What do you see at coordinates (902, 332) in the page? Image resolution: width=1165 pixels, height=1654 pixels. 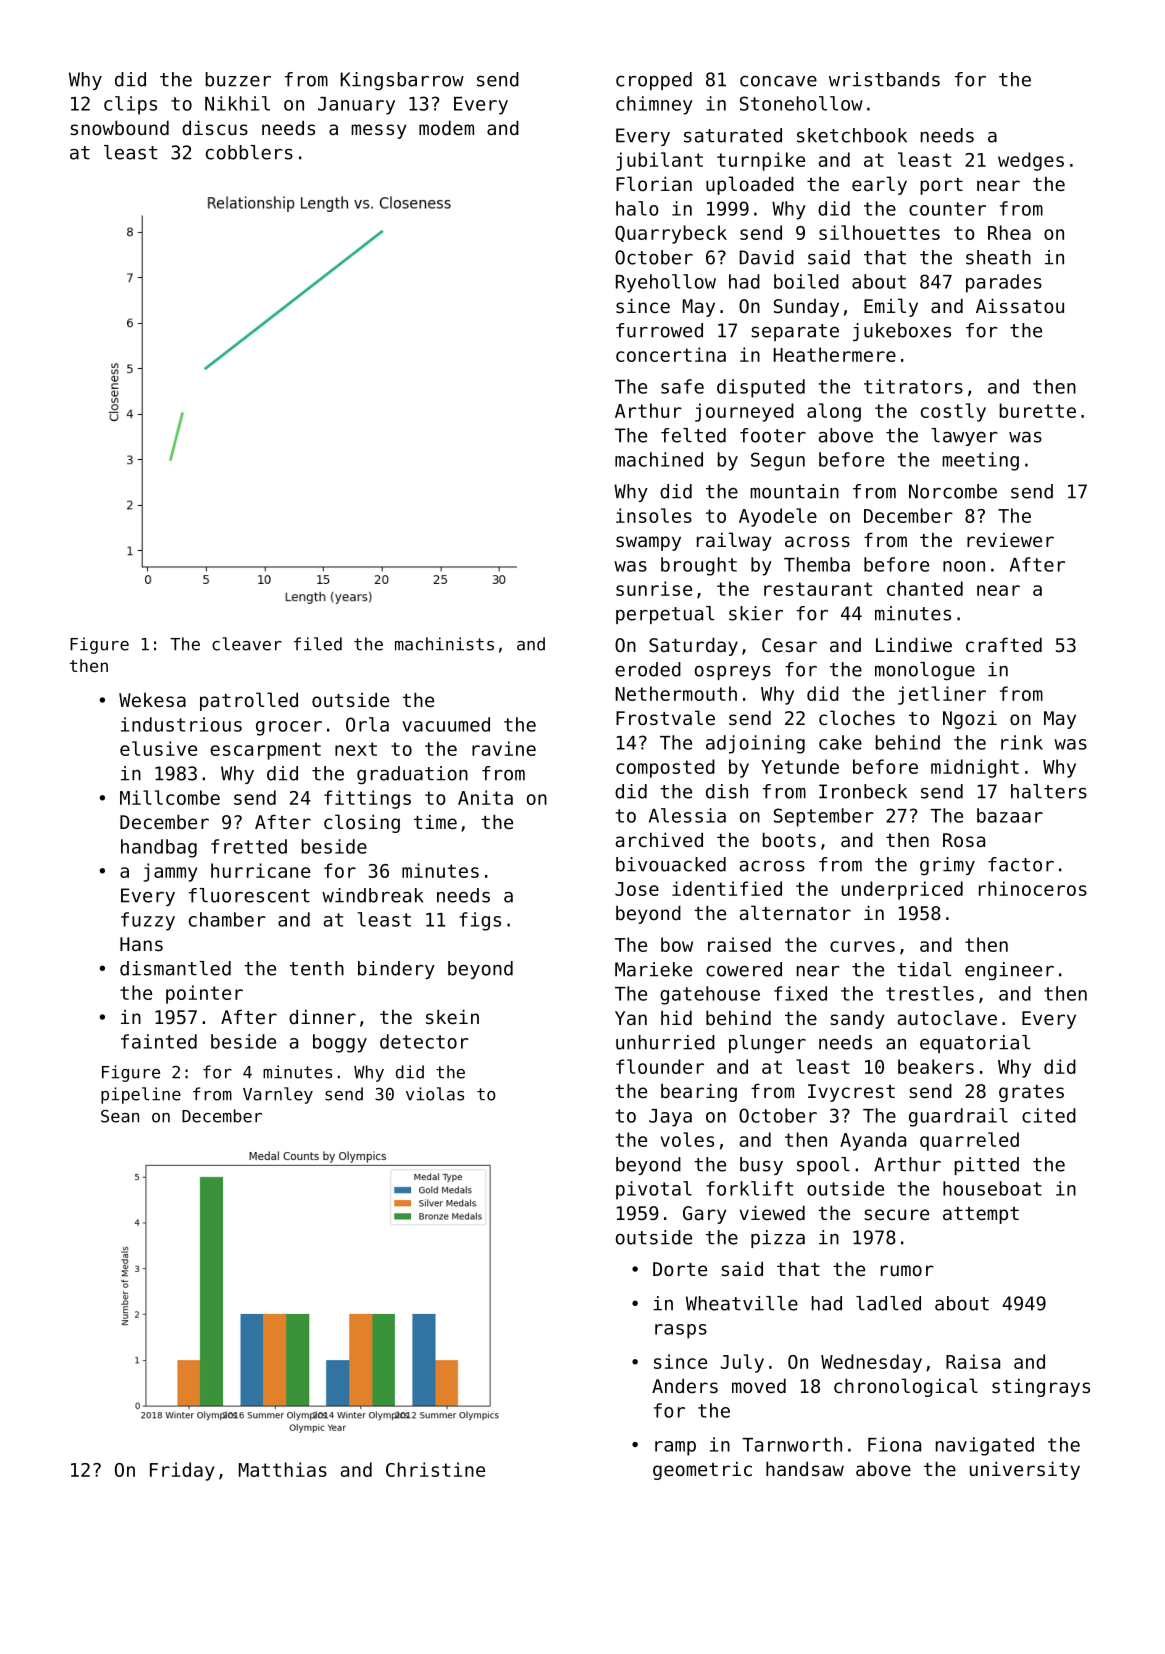 I see `jukeboxes` at bounding box center [902, 332].
